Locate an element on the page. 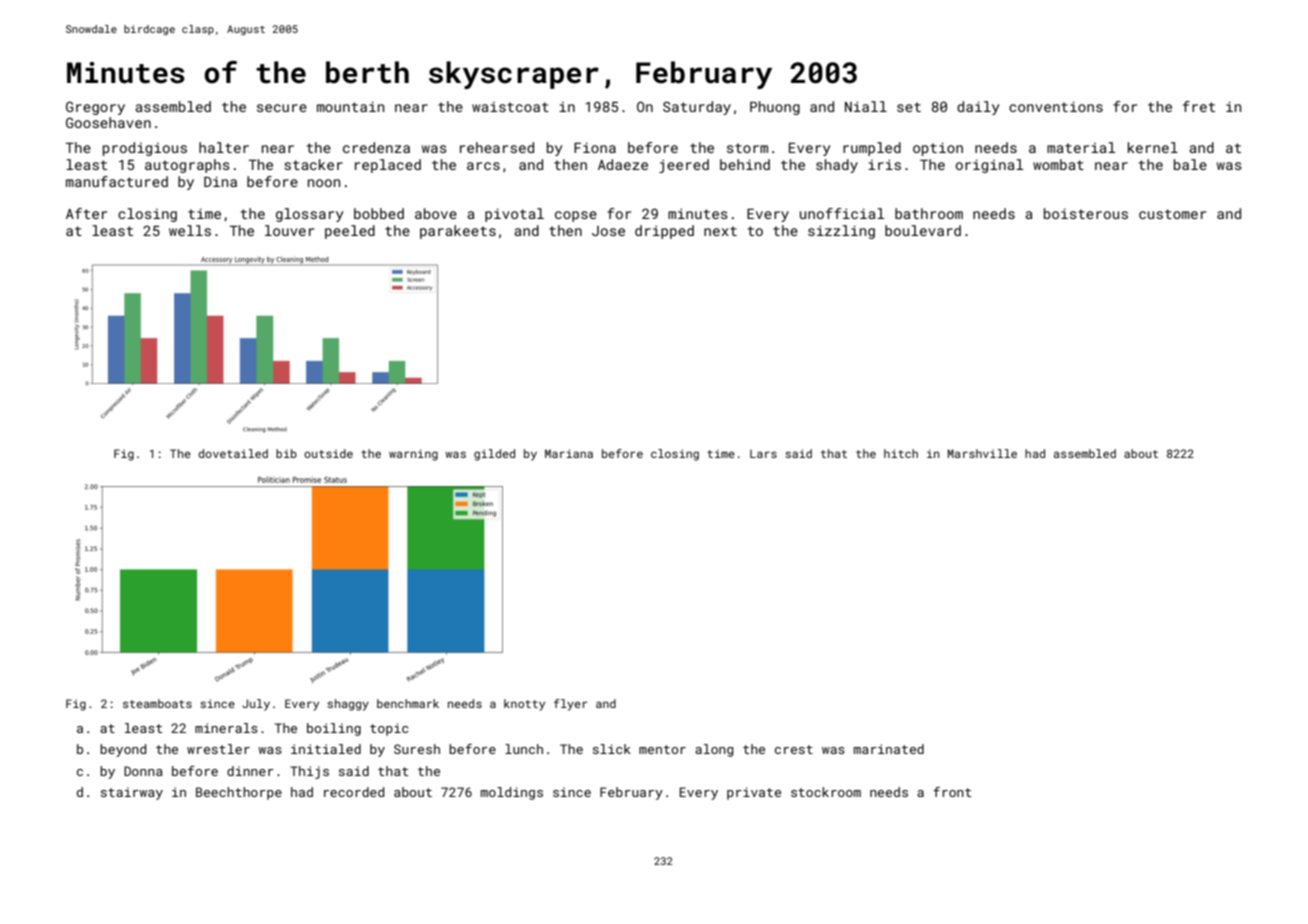  secure is located at coordinates (282, 108).
